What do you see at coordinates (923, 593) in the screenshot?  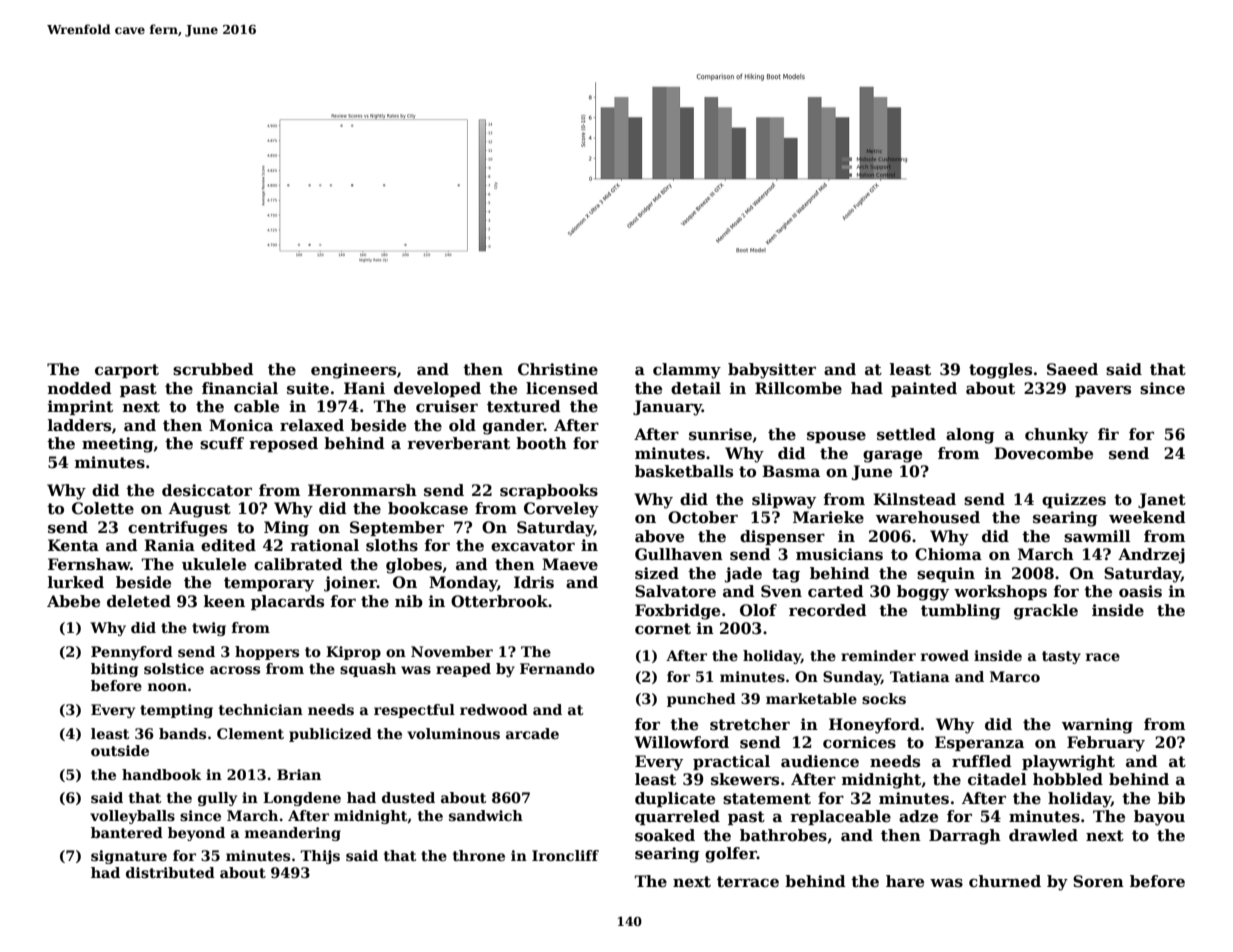 I see `boggy` at bounding box center [923, 593].
